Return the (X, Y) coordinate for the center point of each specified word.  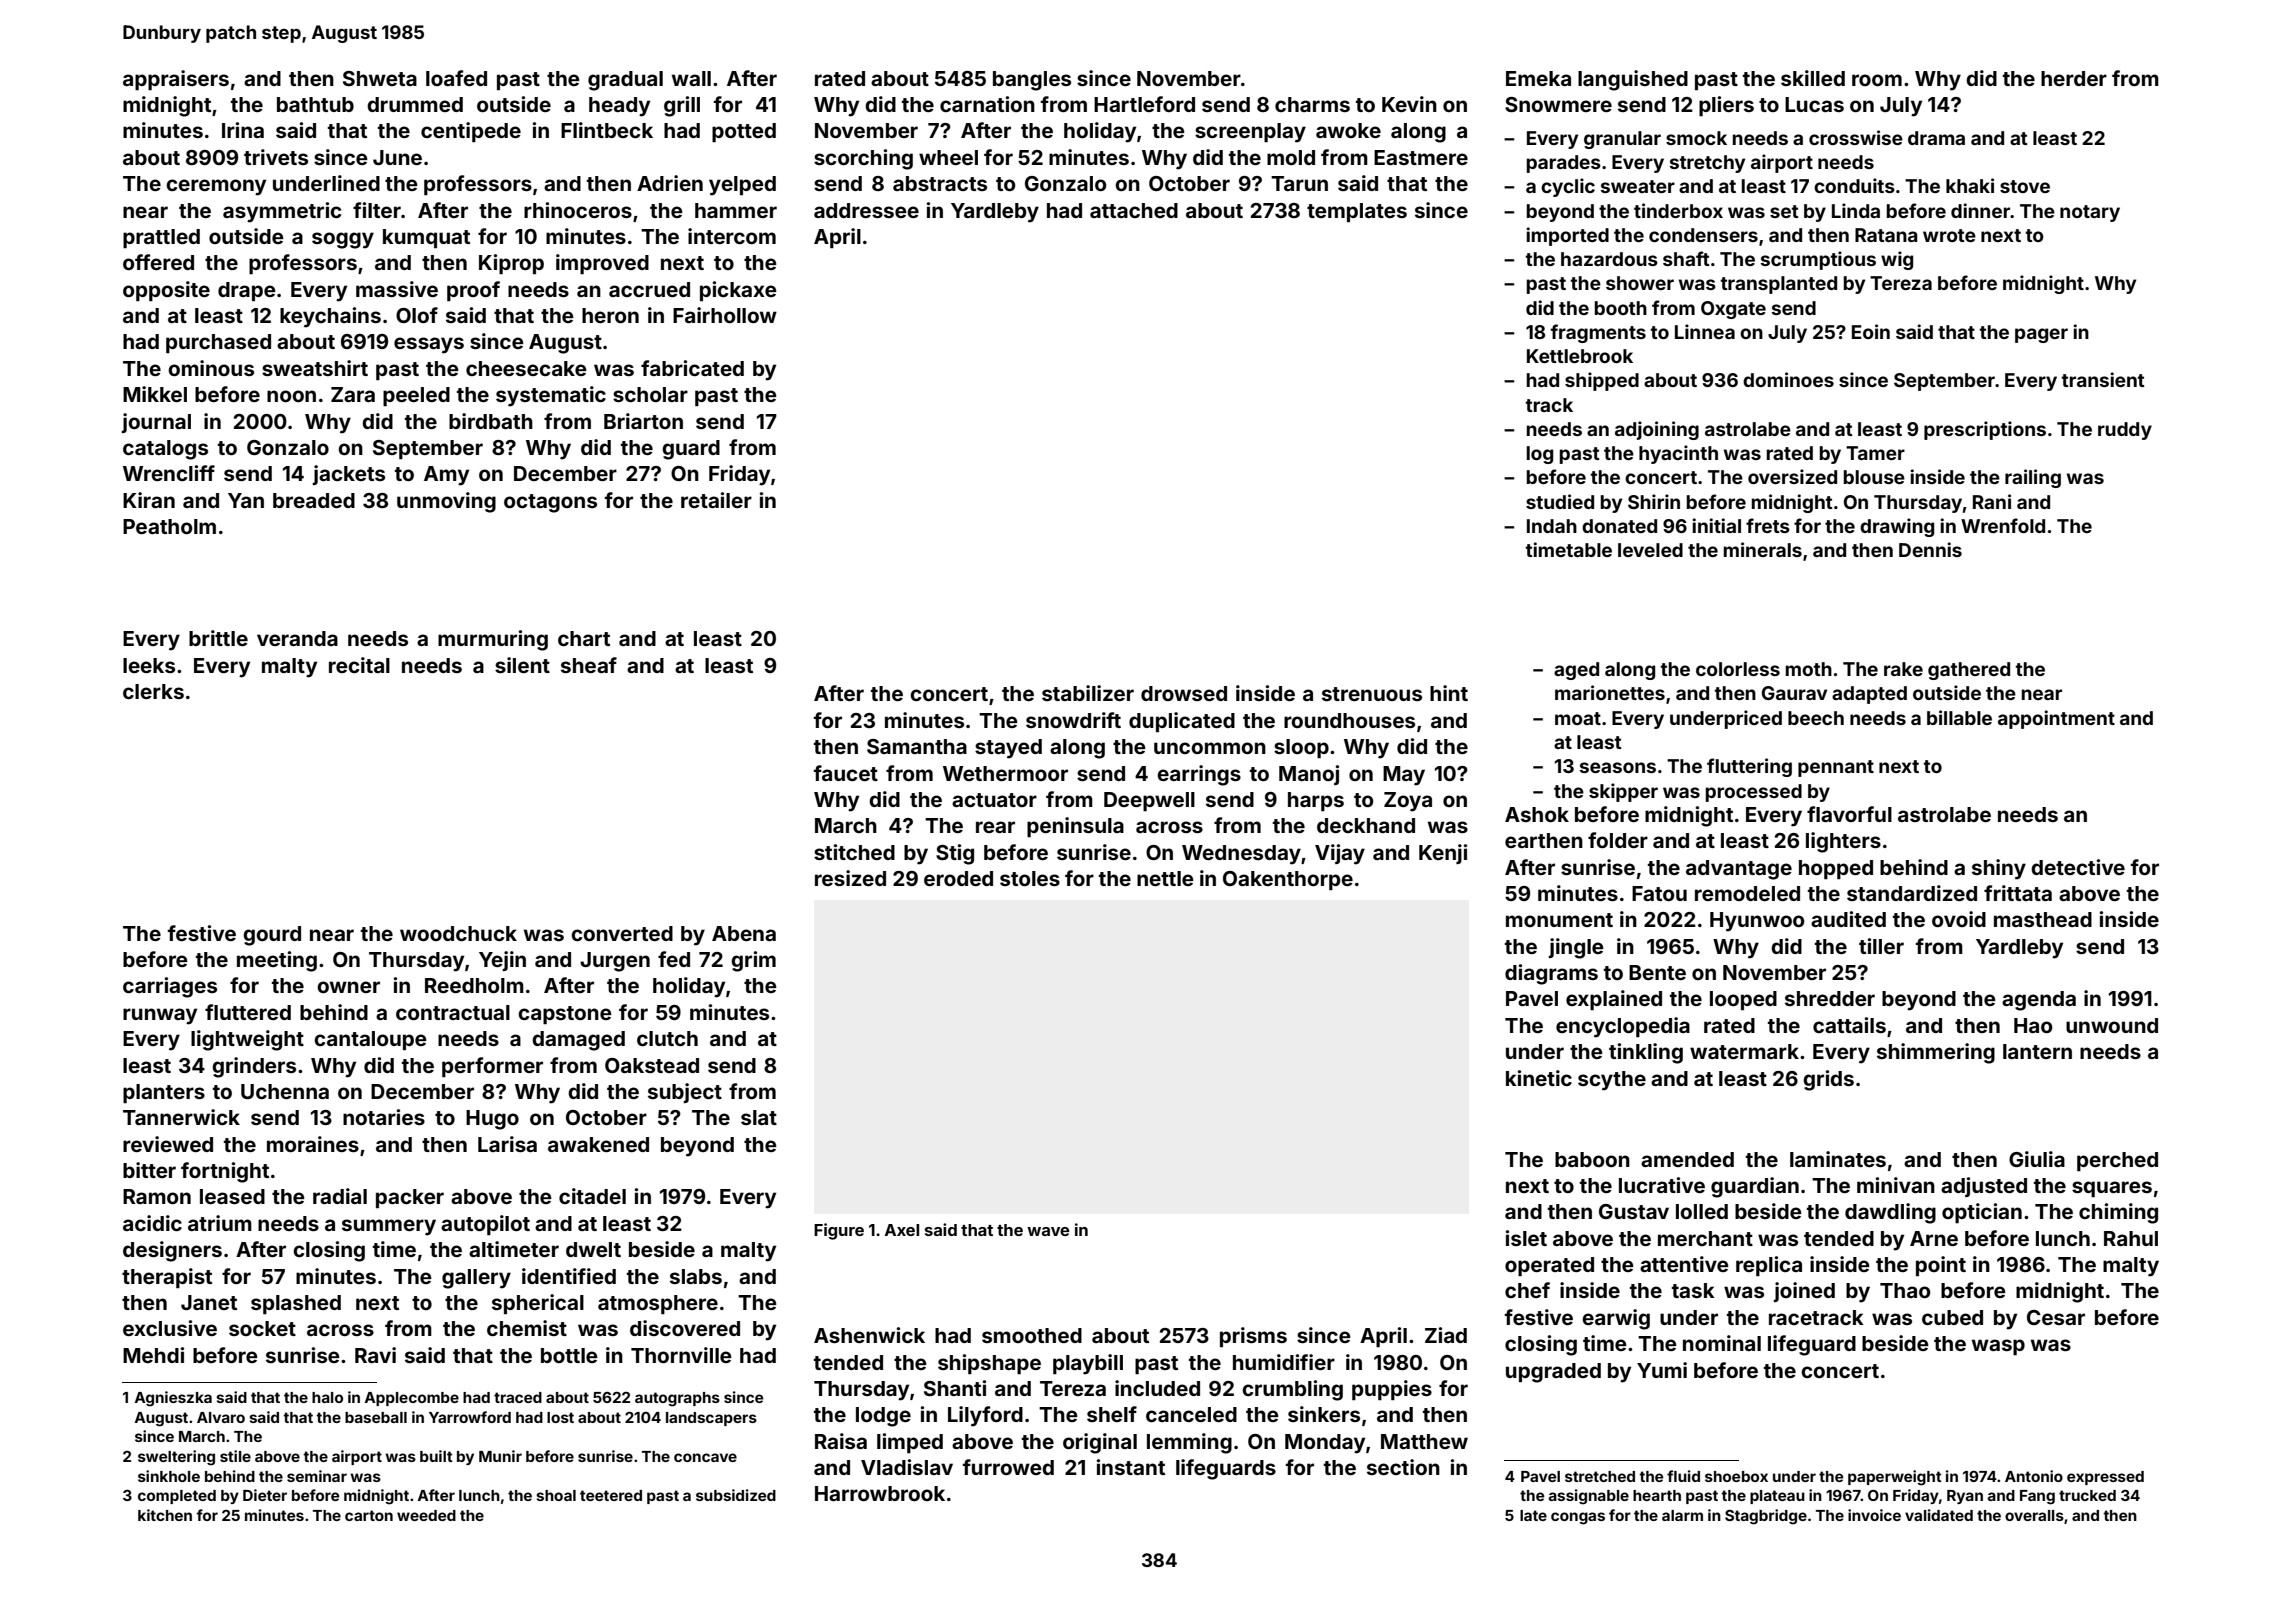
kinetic (1539, 1078)
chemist (527, 1328)
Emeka (1538, 78)
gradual (625, 81)
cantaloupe (370, 1040)
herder (2074, 78)
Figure (839, 1231)
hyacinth (1678, 454)
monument (1559, 920)
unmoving (446, 502)
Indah (1552, 526)
